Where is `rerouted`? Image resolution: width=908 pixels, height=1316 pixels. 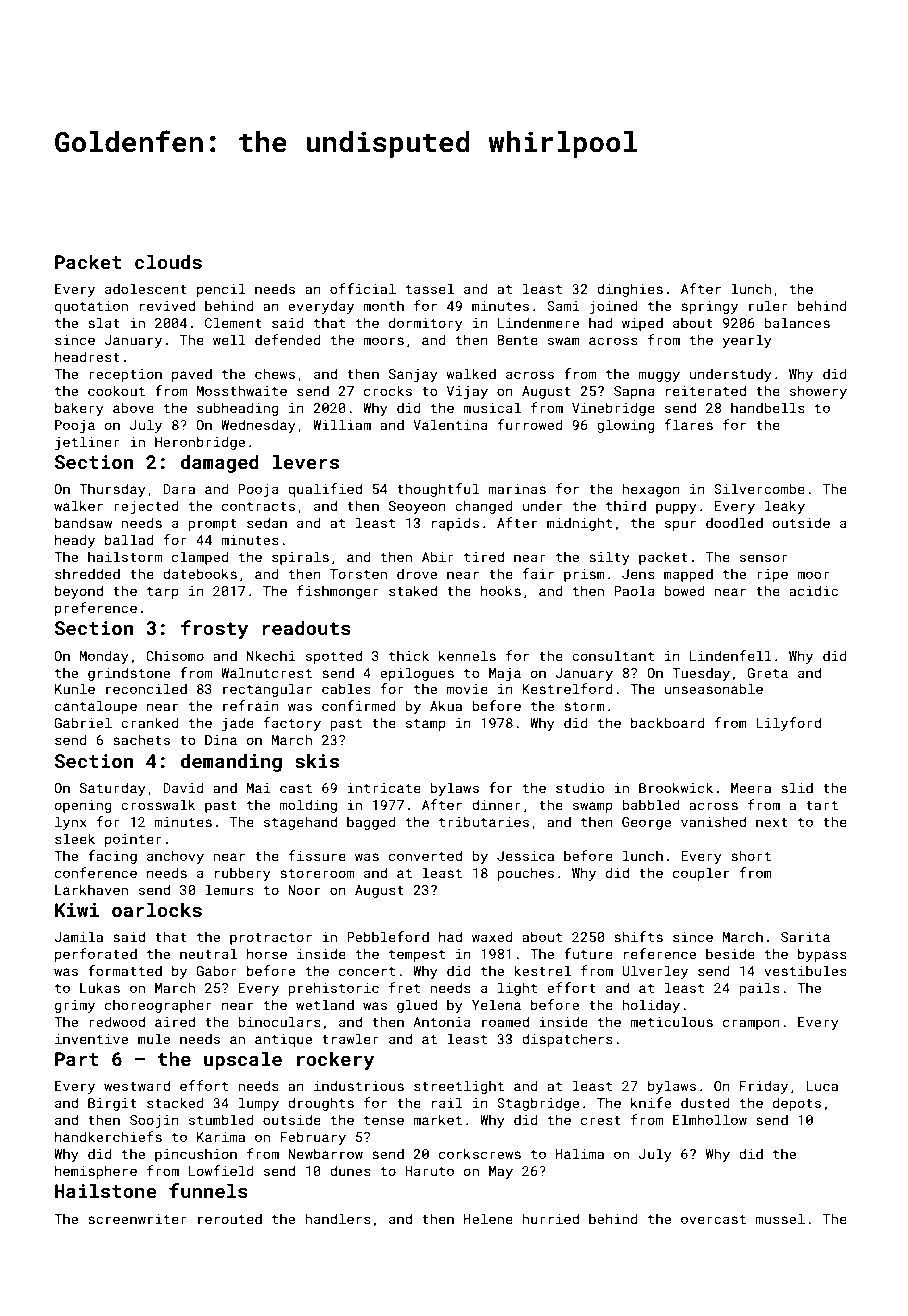 rerouted is located at coordinates (230, 1218).
